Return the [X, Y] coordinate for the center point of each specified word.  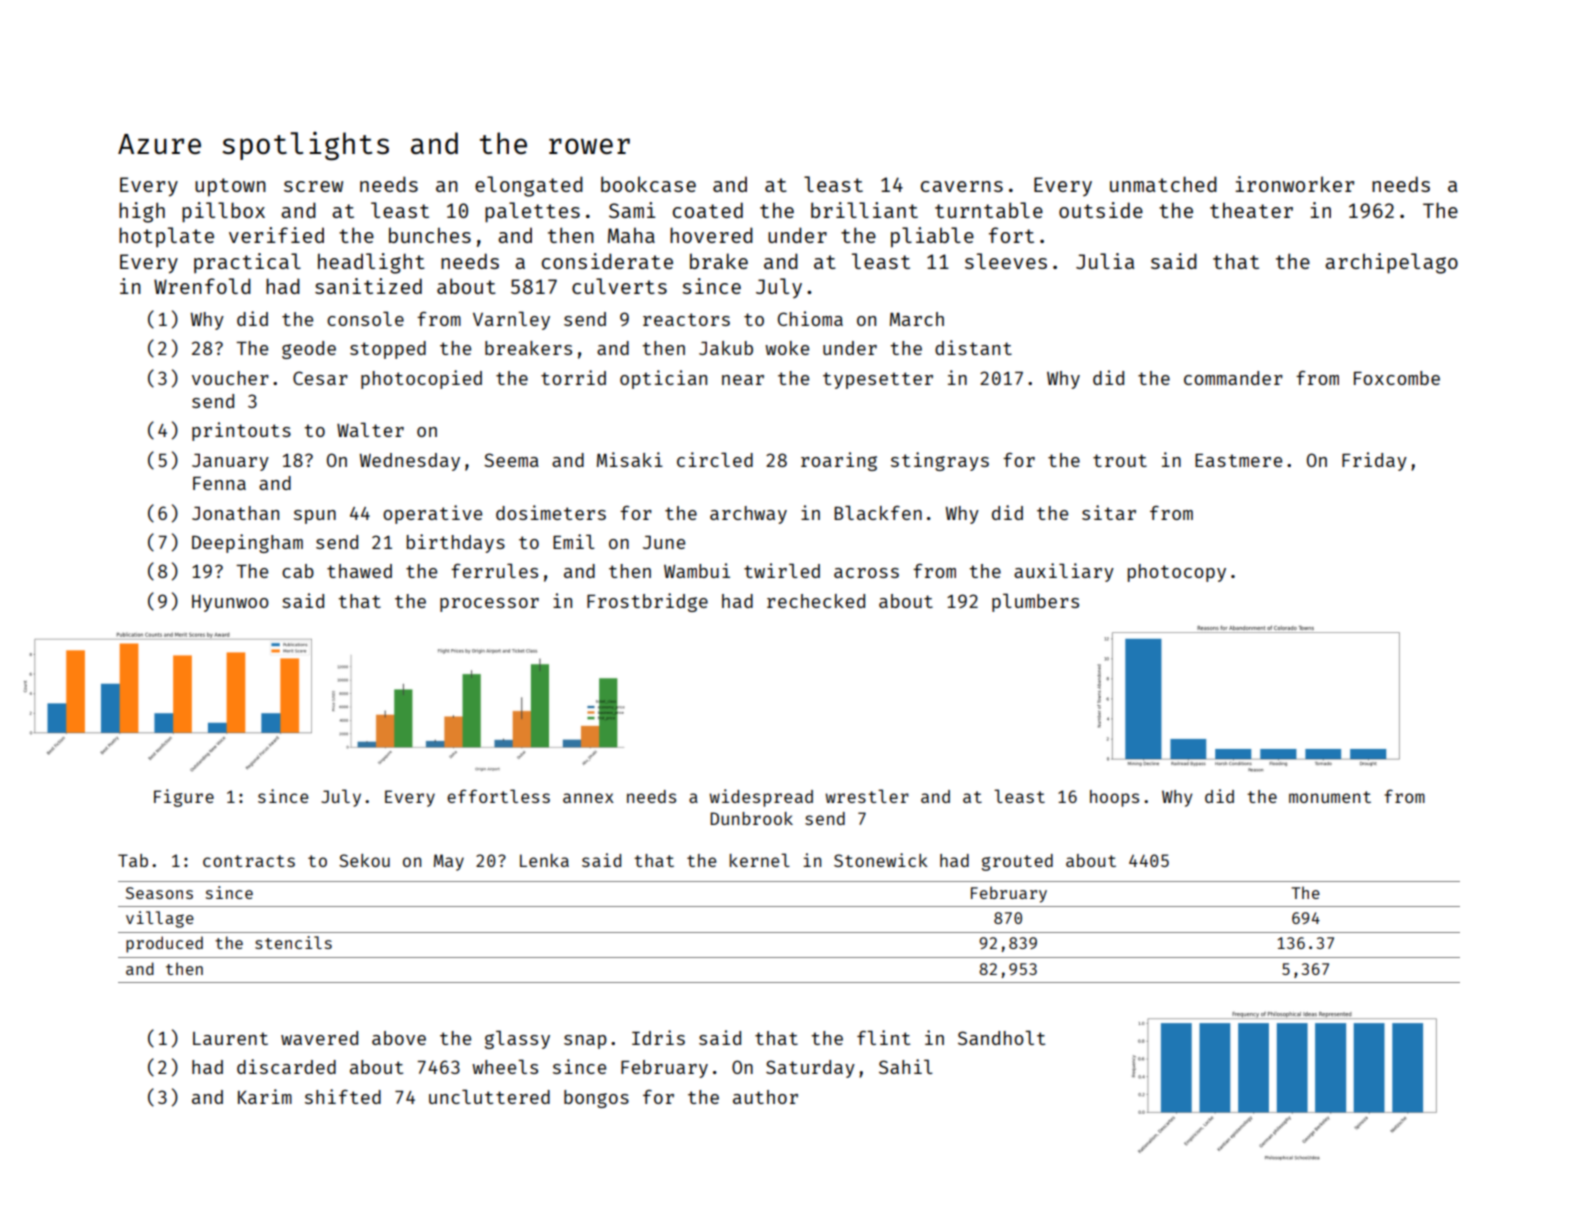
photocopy [1177, 573]
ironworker [1294, 184]
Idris [658, 1037]
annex [588, 798]
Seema [511, 460]
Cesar [320, 378]
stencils [293, 942]
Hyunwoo [230, 603]
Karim [265, 1096]
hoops [1114, 798]
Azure [159, 144]
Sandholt [1001, 1037]
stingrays [940, 461]
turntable [989, 210]
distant [973, 347]
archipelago [1391, 263]
